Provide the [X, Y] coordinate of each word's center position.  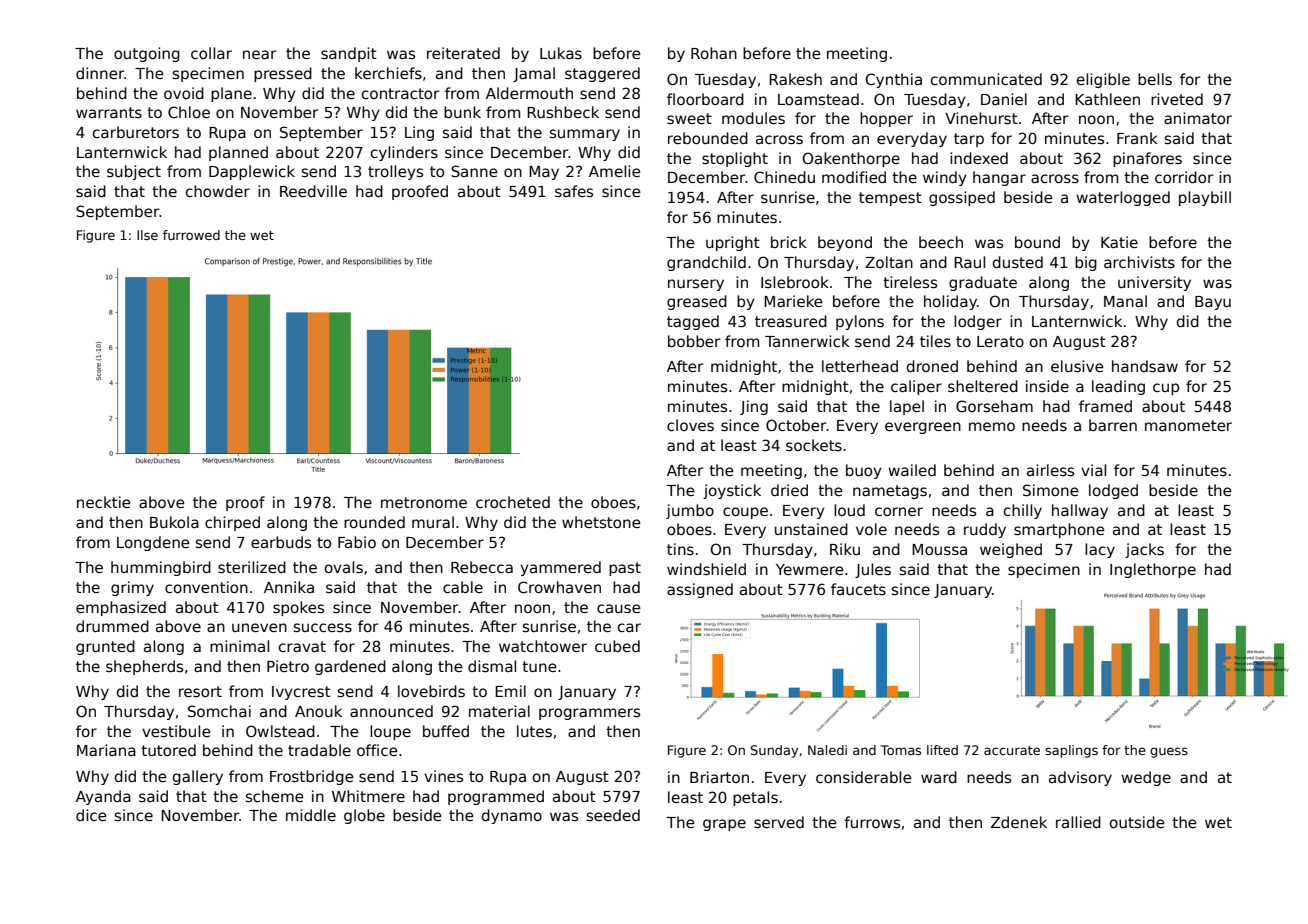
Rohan [714, 53]
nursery [696, 285]
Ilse [147, 235]
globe [364, 816]
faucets [858, 589]
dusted [1018, 262]
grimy [132, 588]
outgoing [147, 54]
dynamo [512, 816]
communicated [986, 79]
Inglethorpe [1153, 570]
